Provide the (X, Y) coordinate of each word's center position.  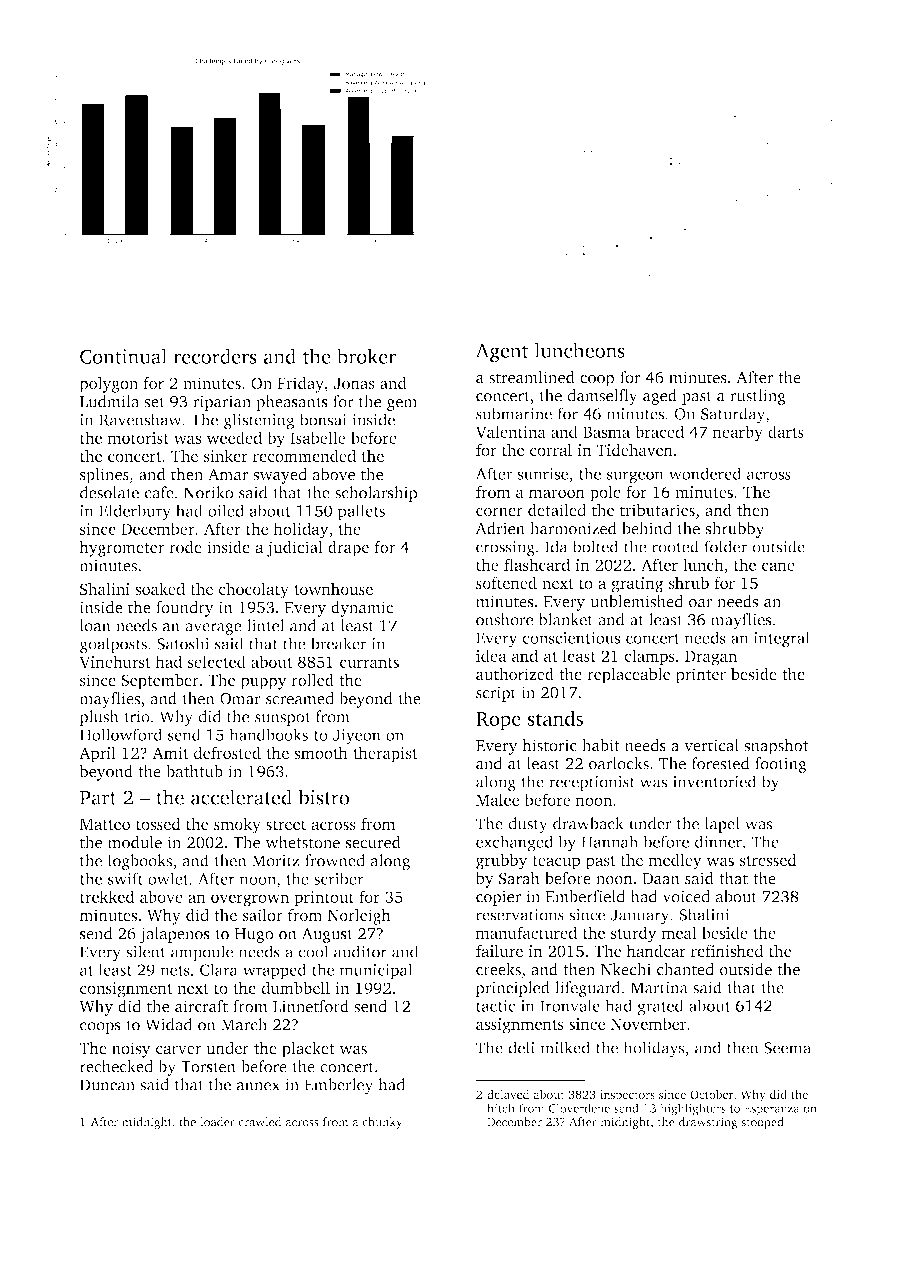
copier (498, 898)
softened (506, 582)
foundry (185, 609)
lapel (722, 825)
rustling (758, 397)
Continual (123, 356)
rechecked (116, 1066)
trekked (107, 896)
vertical (711, 745)
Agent (502, 353)
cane (778, 566)
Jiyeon (357, 737)
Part (98, 798)
